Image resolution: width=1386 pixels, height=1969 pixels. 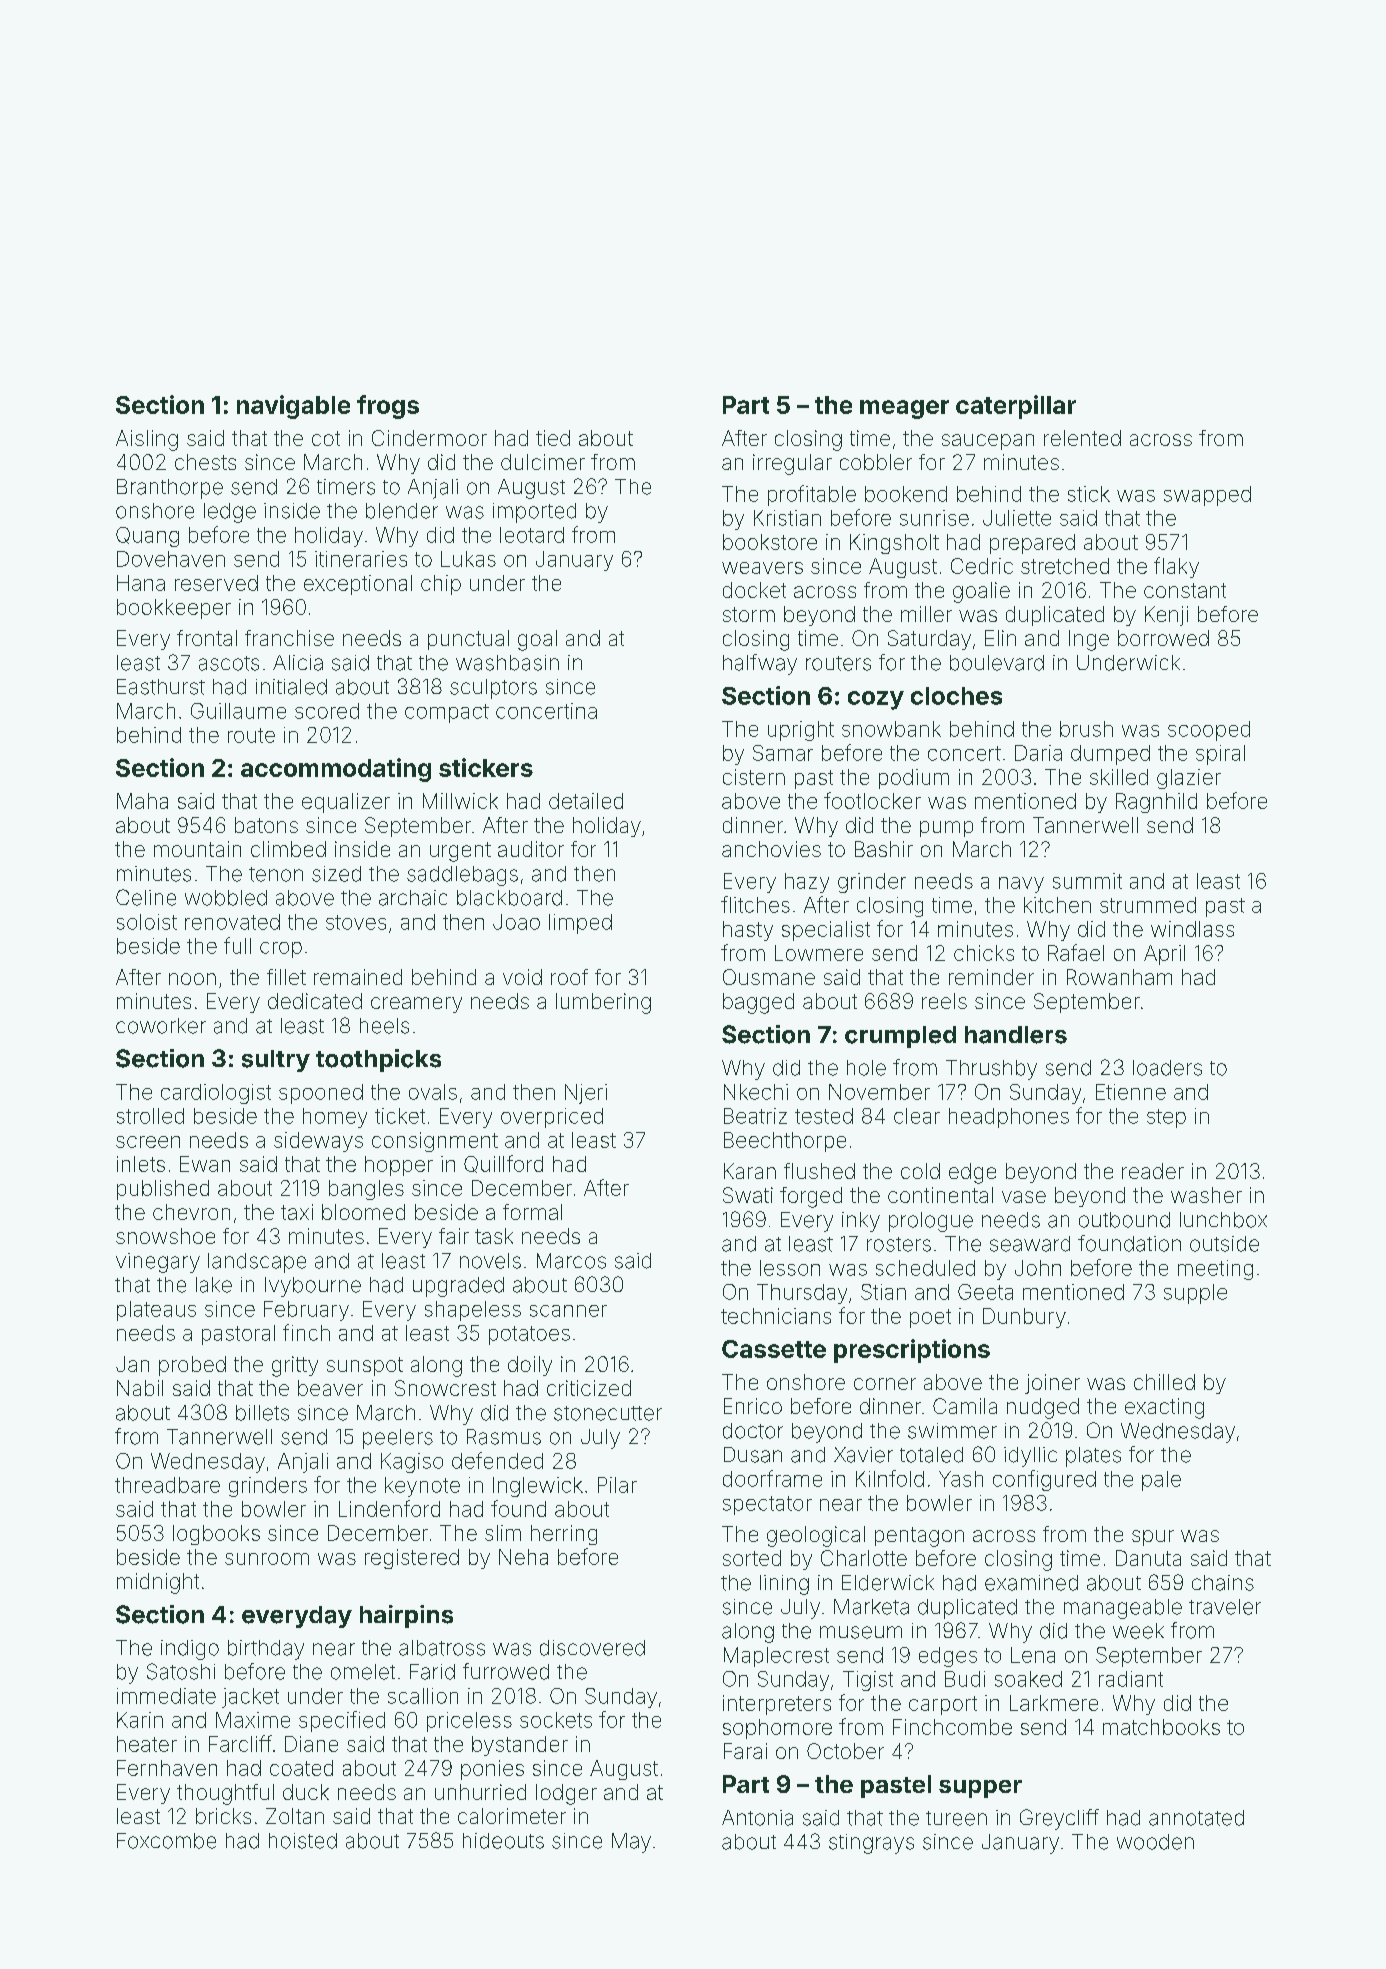 I want to click on equalizer, so click(x=346, y=803).
